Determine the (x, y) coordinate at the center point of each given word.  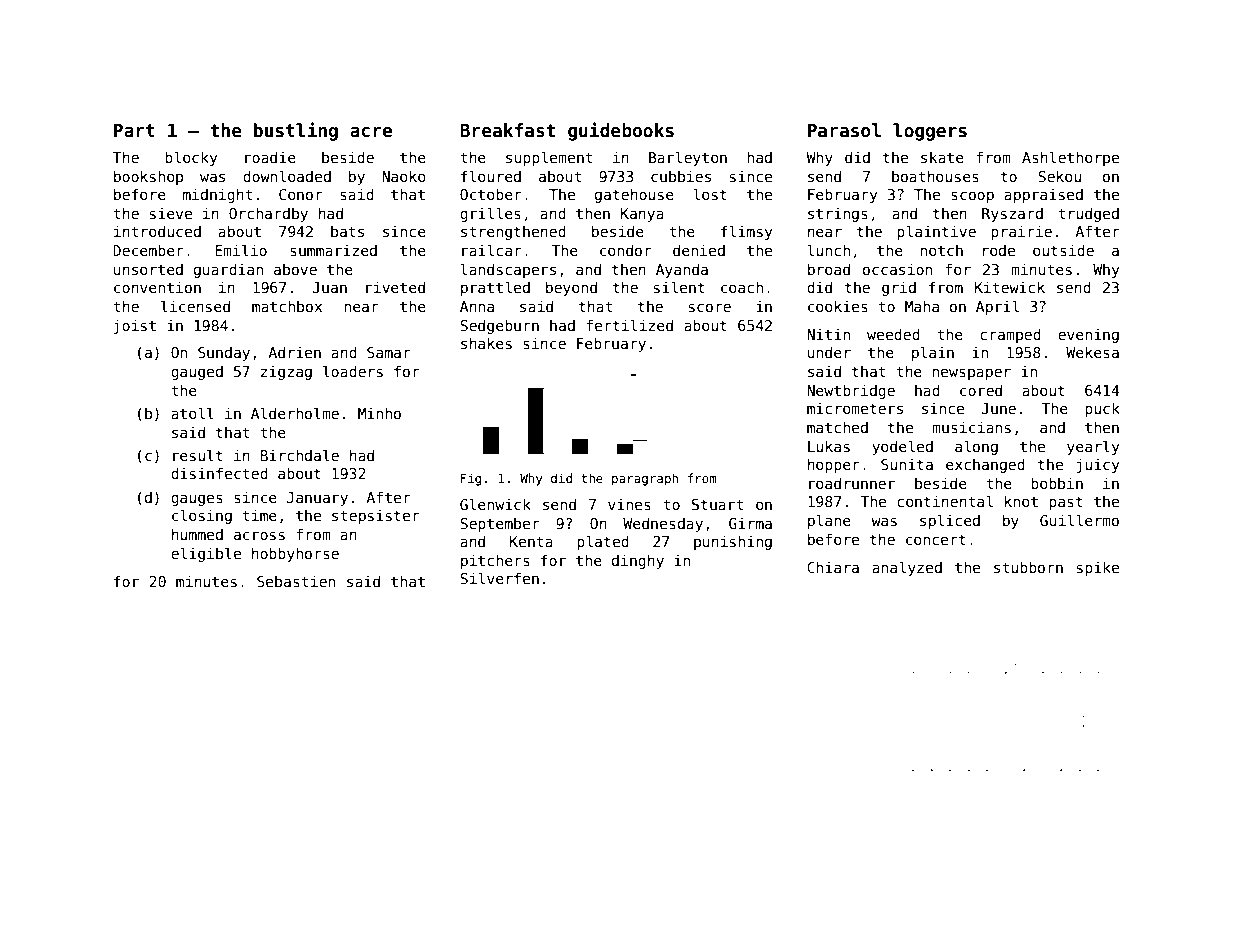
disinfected (219, 473)
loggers (930, 132)
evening (1088, 335)
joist (135, 326)
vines (629, 504)
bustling (296, 131)
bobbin (1057, 483)
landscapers (508, 270)
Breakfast (507, 130)
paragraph (645, 479)
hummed (197, 534)
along (976, 447)
